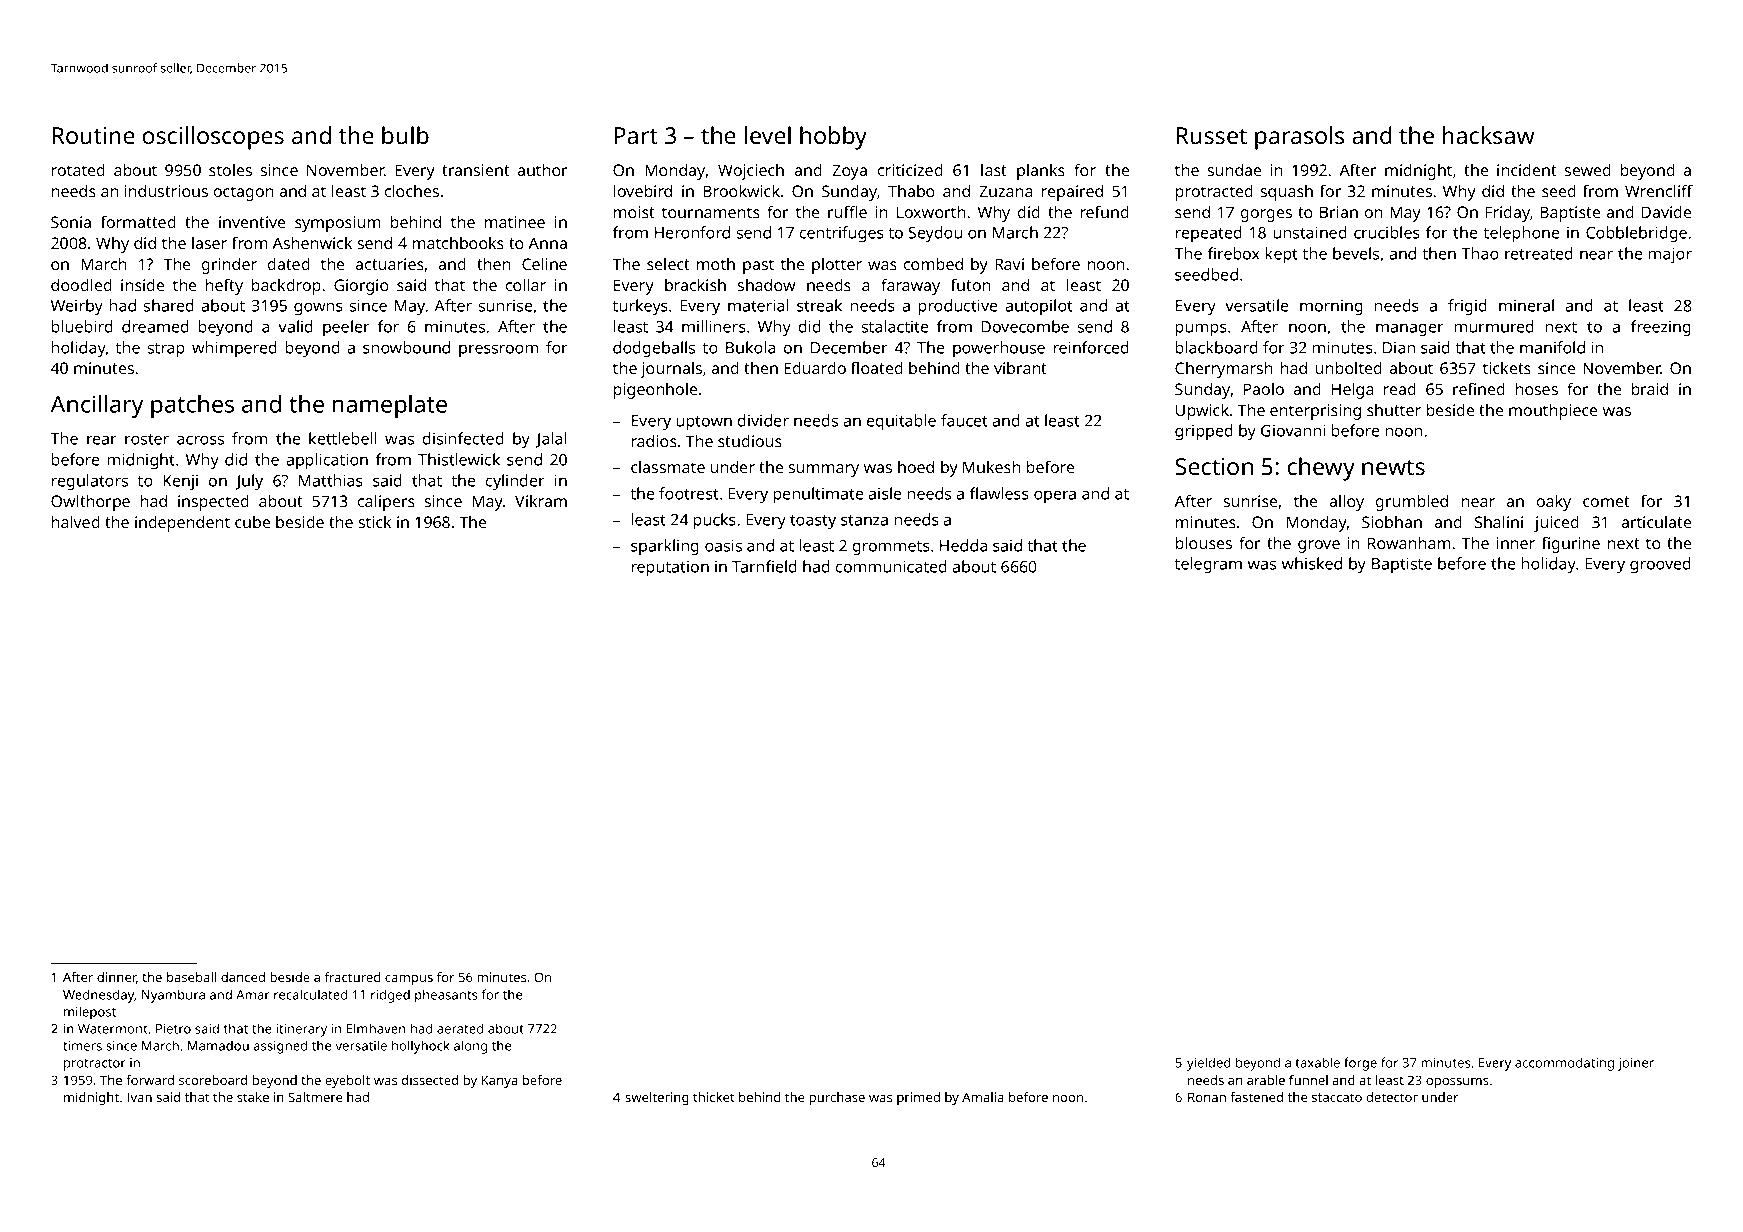 Image resolution: width=1743 pixels, height=1232 pixels. Describe the element at coordinates (252, 522) in the image. I see `cube` at that location.
